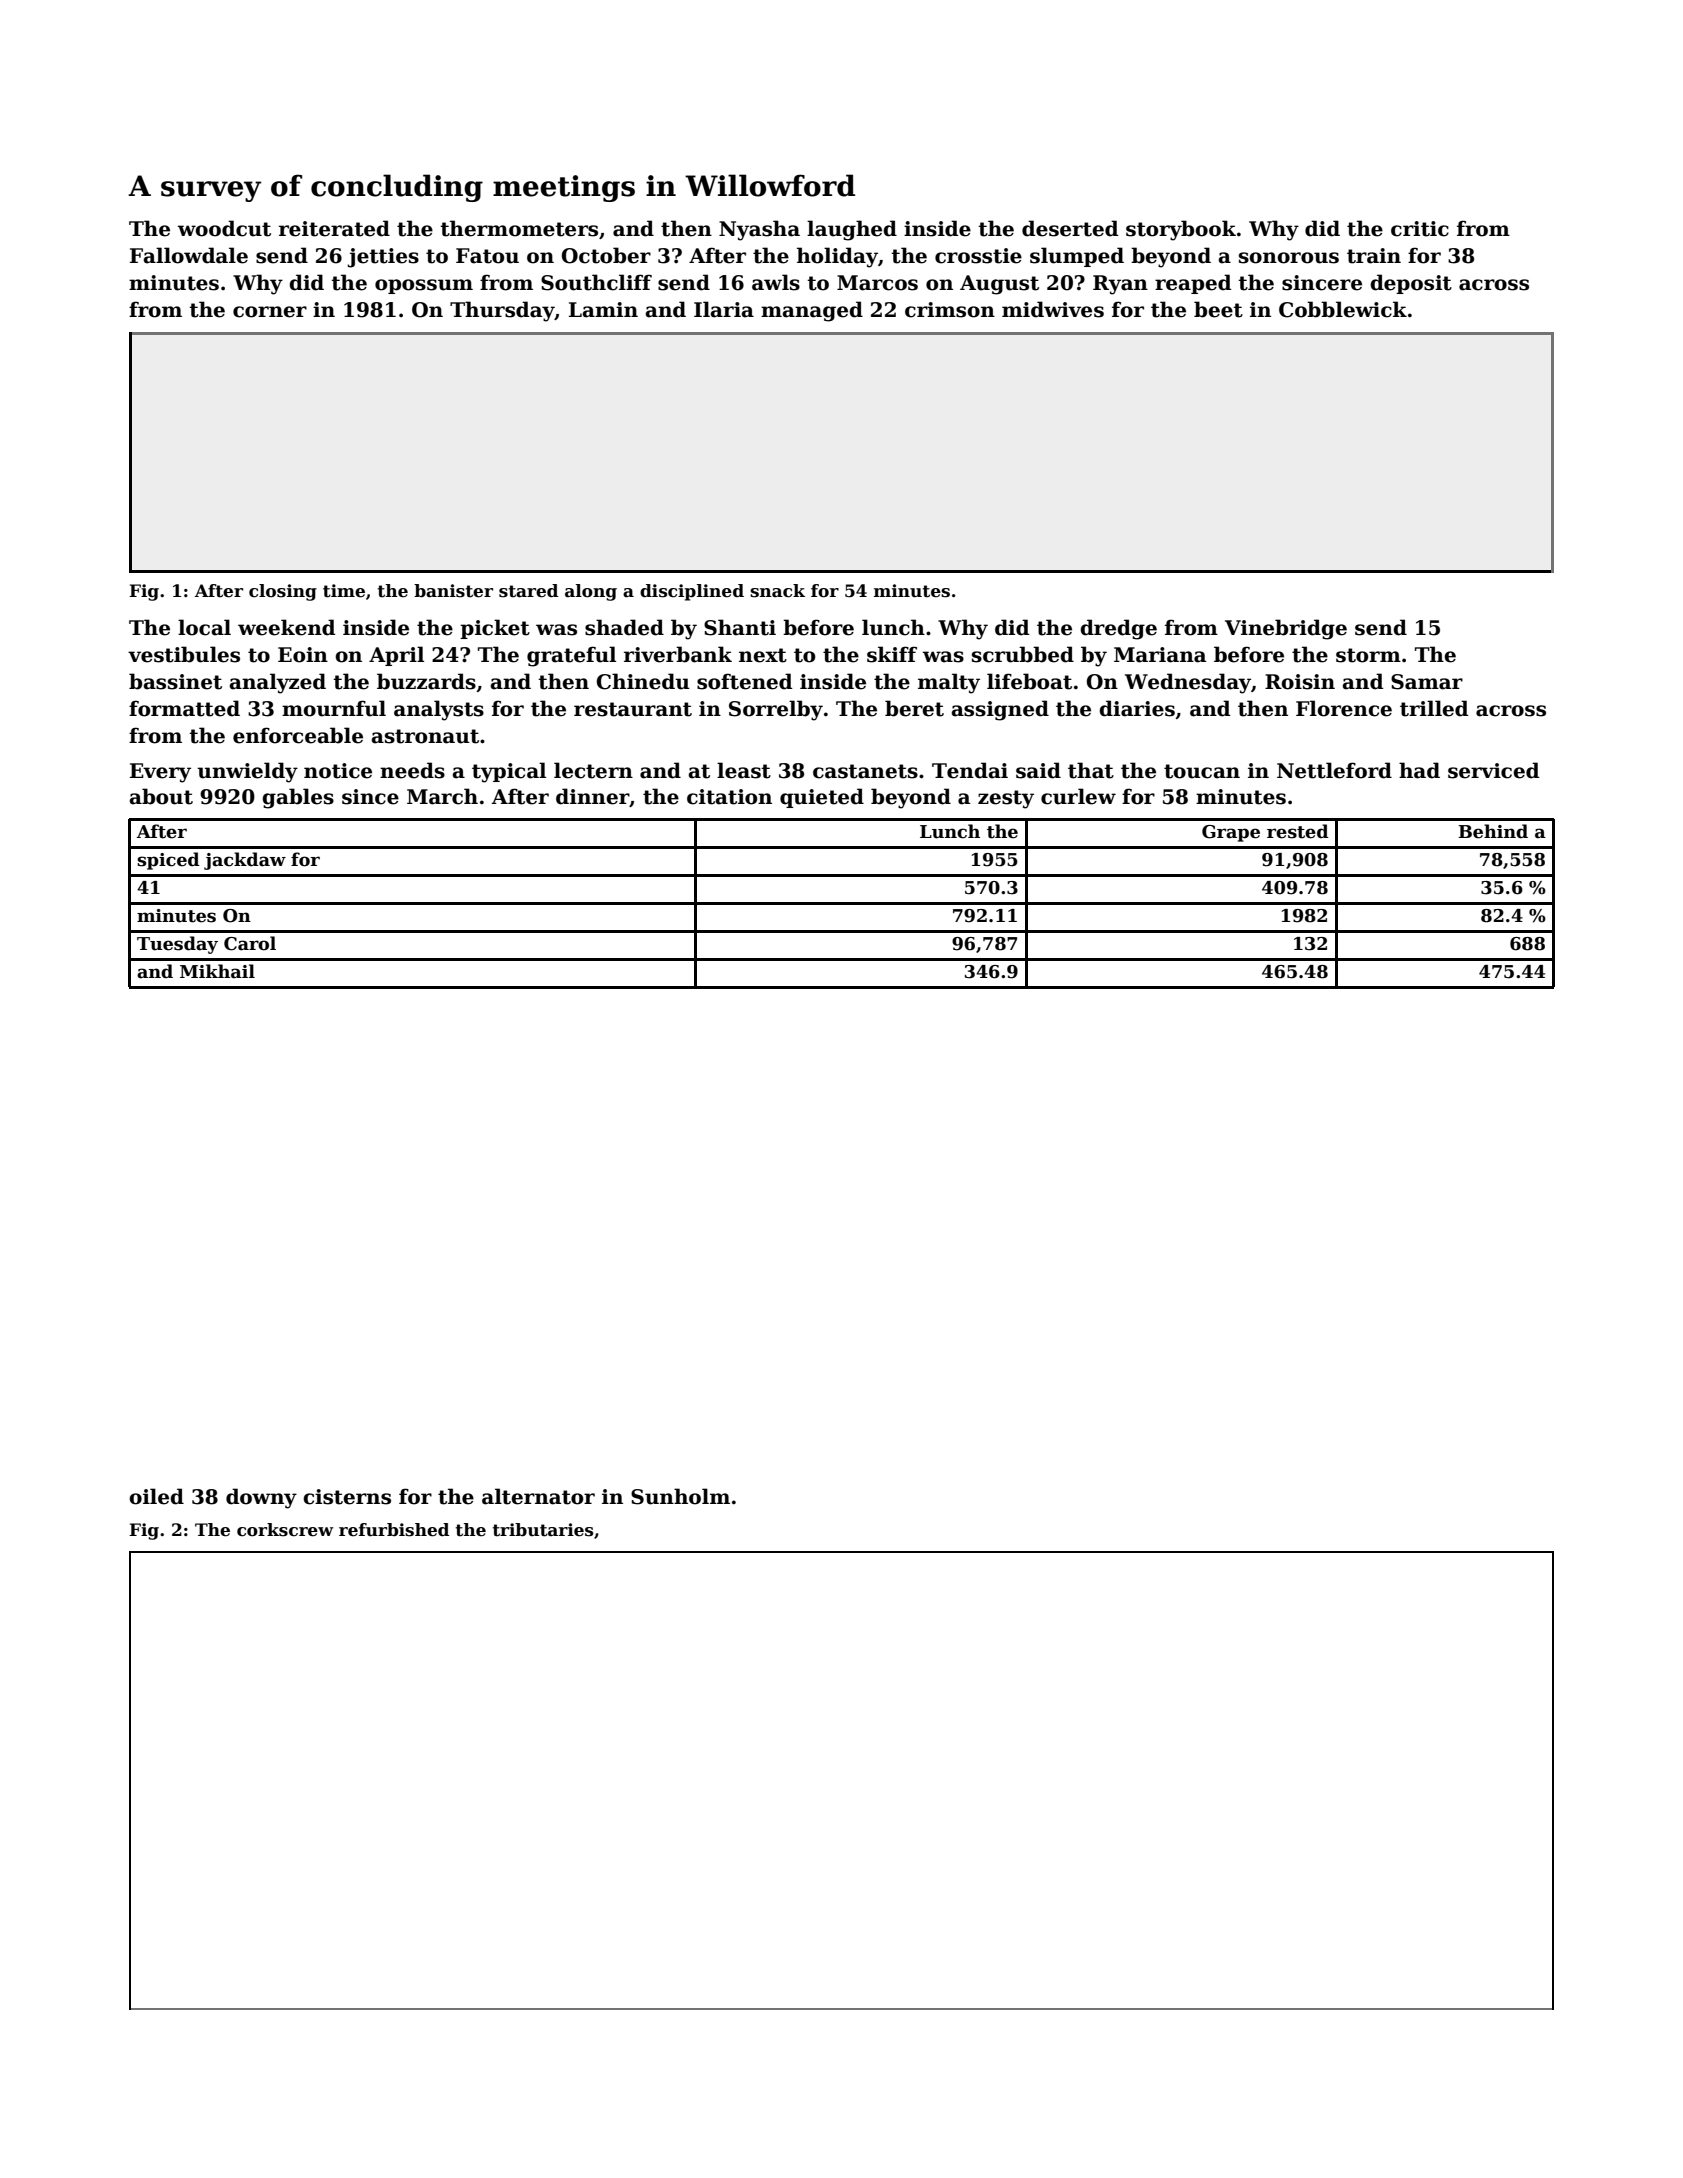  I want to click on unwieldy, so click(247, 772).
